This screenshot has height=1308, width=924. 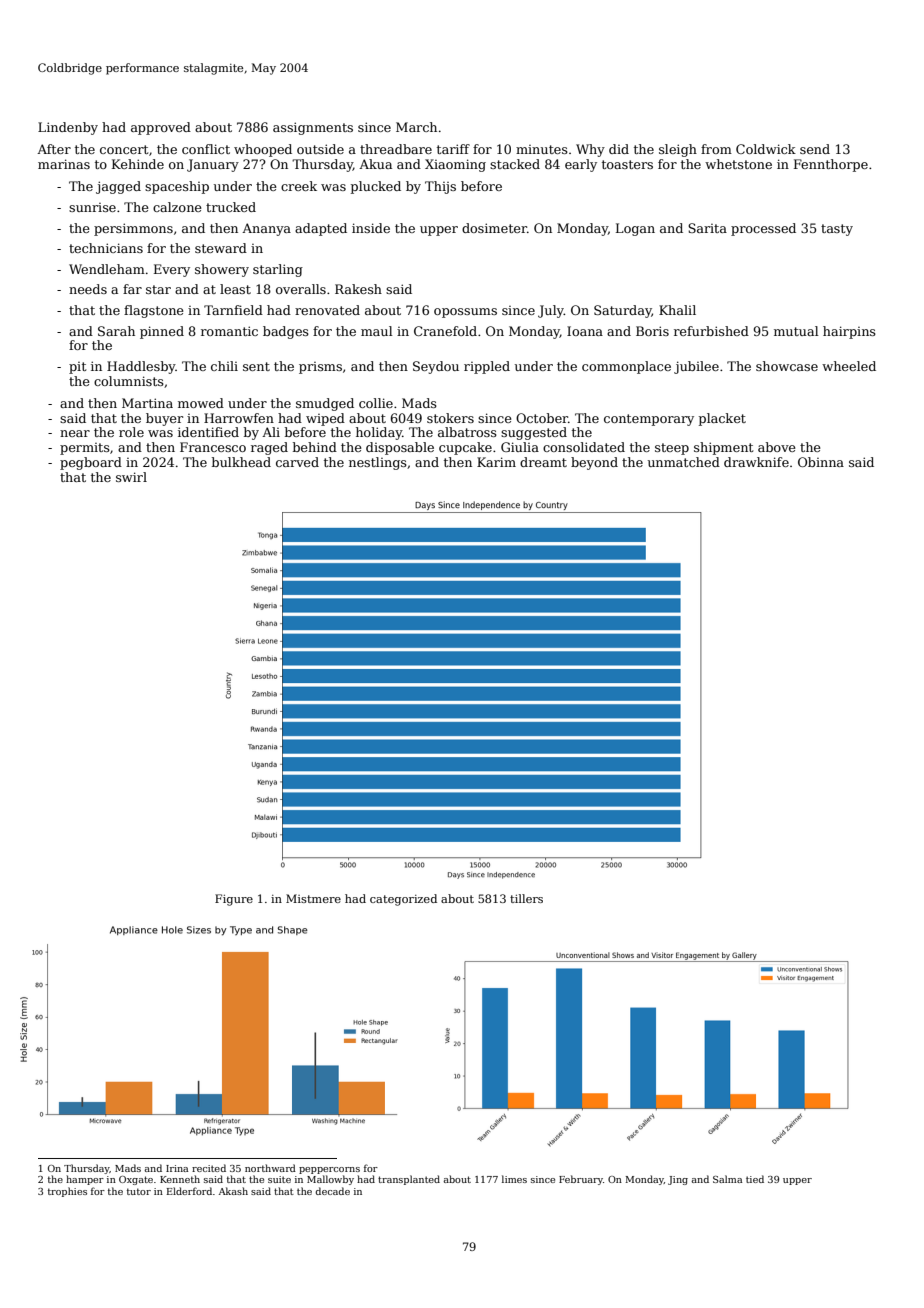 I want to click on recited, so click(x=209, y=1168).
